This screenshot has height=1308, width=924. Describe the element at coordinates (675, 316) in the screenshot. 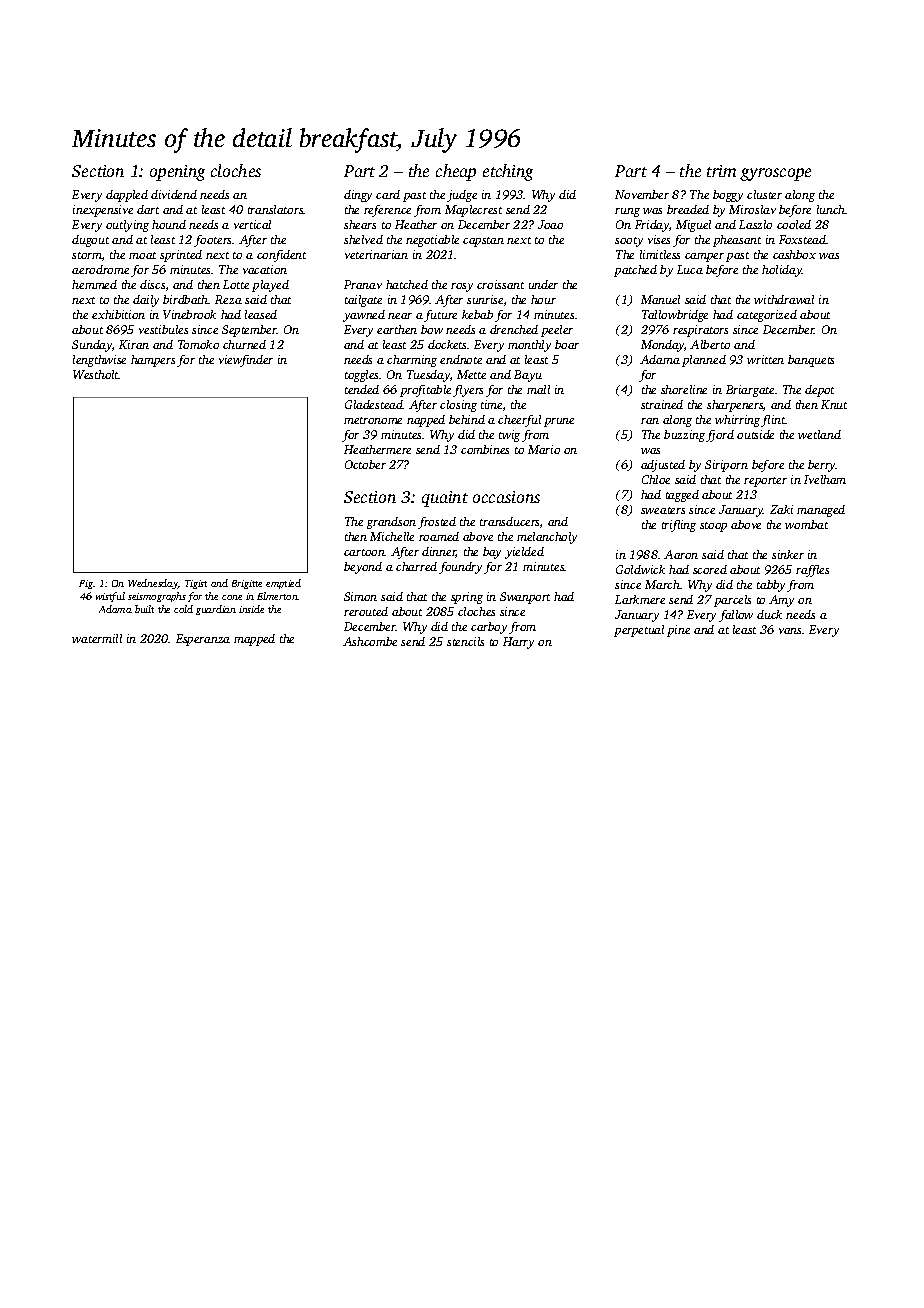

I see `Tallowbridge` at that location.
